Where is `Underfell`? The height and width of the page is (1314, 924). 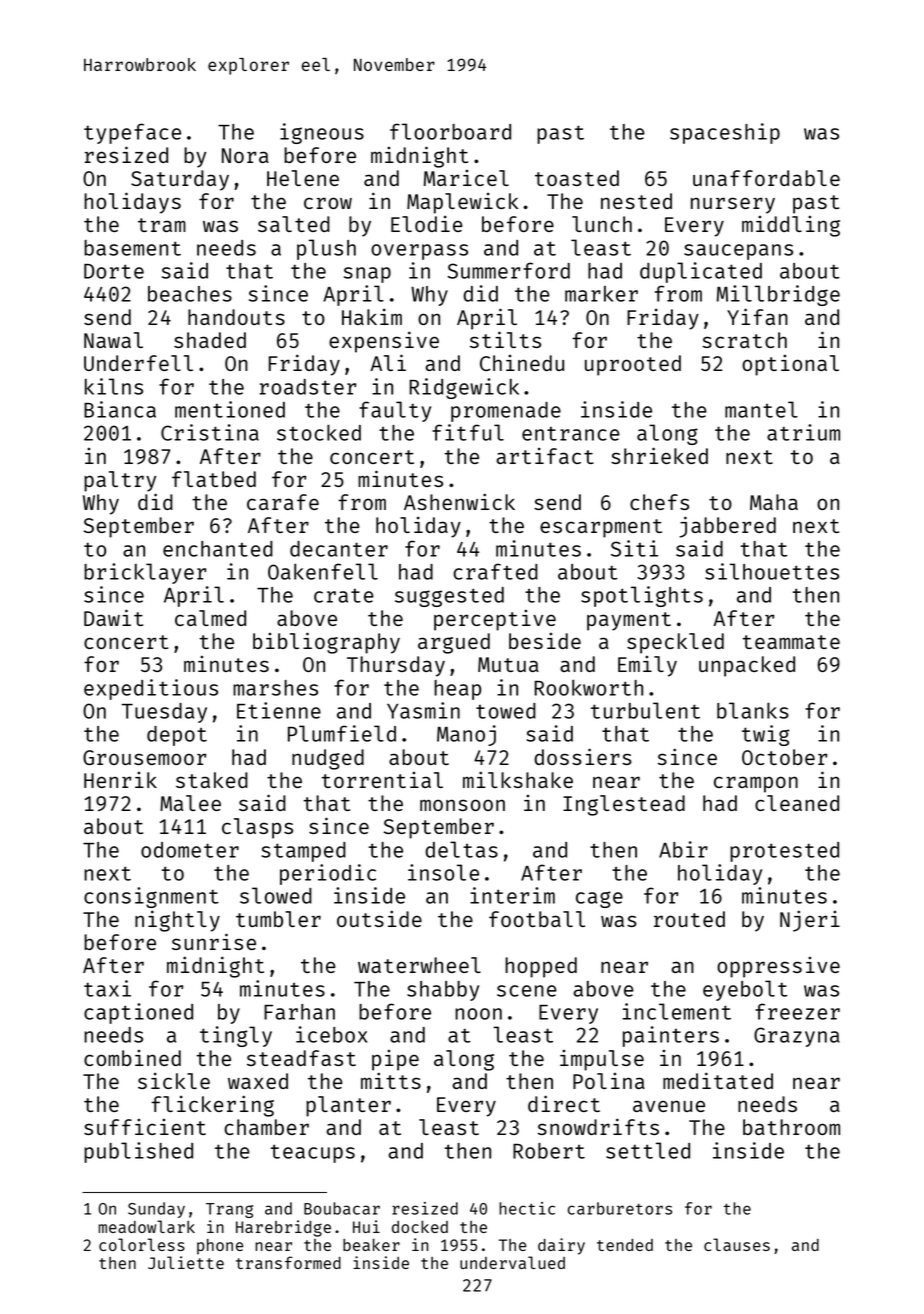 Underfell is located at coordinates (138, 363).
